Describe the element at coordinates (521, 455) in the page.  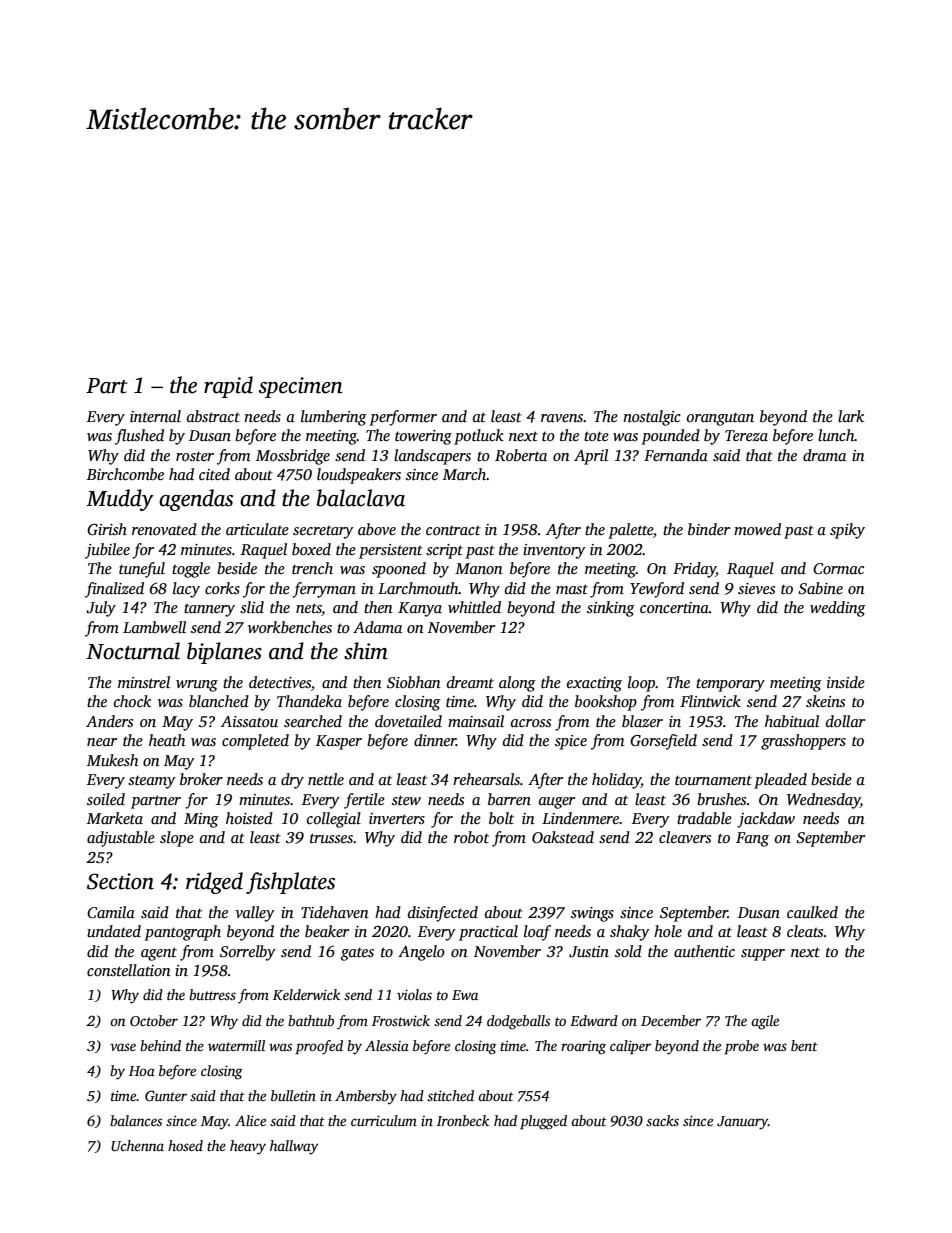
I see `Roberta` at that location.
